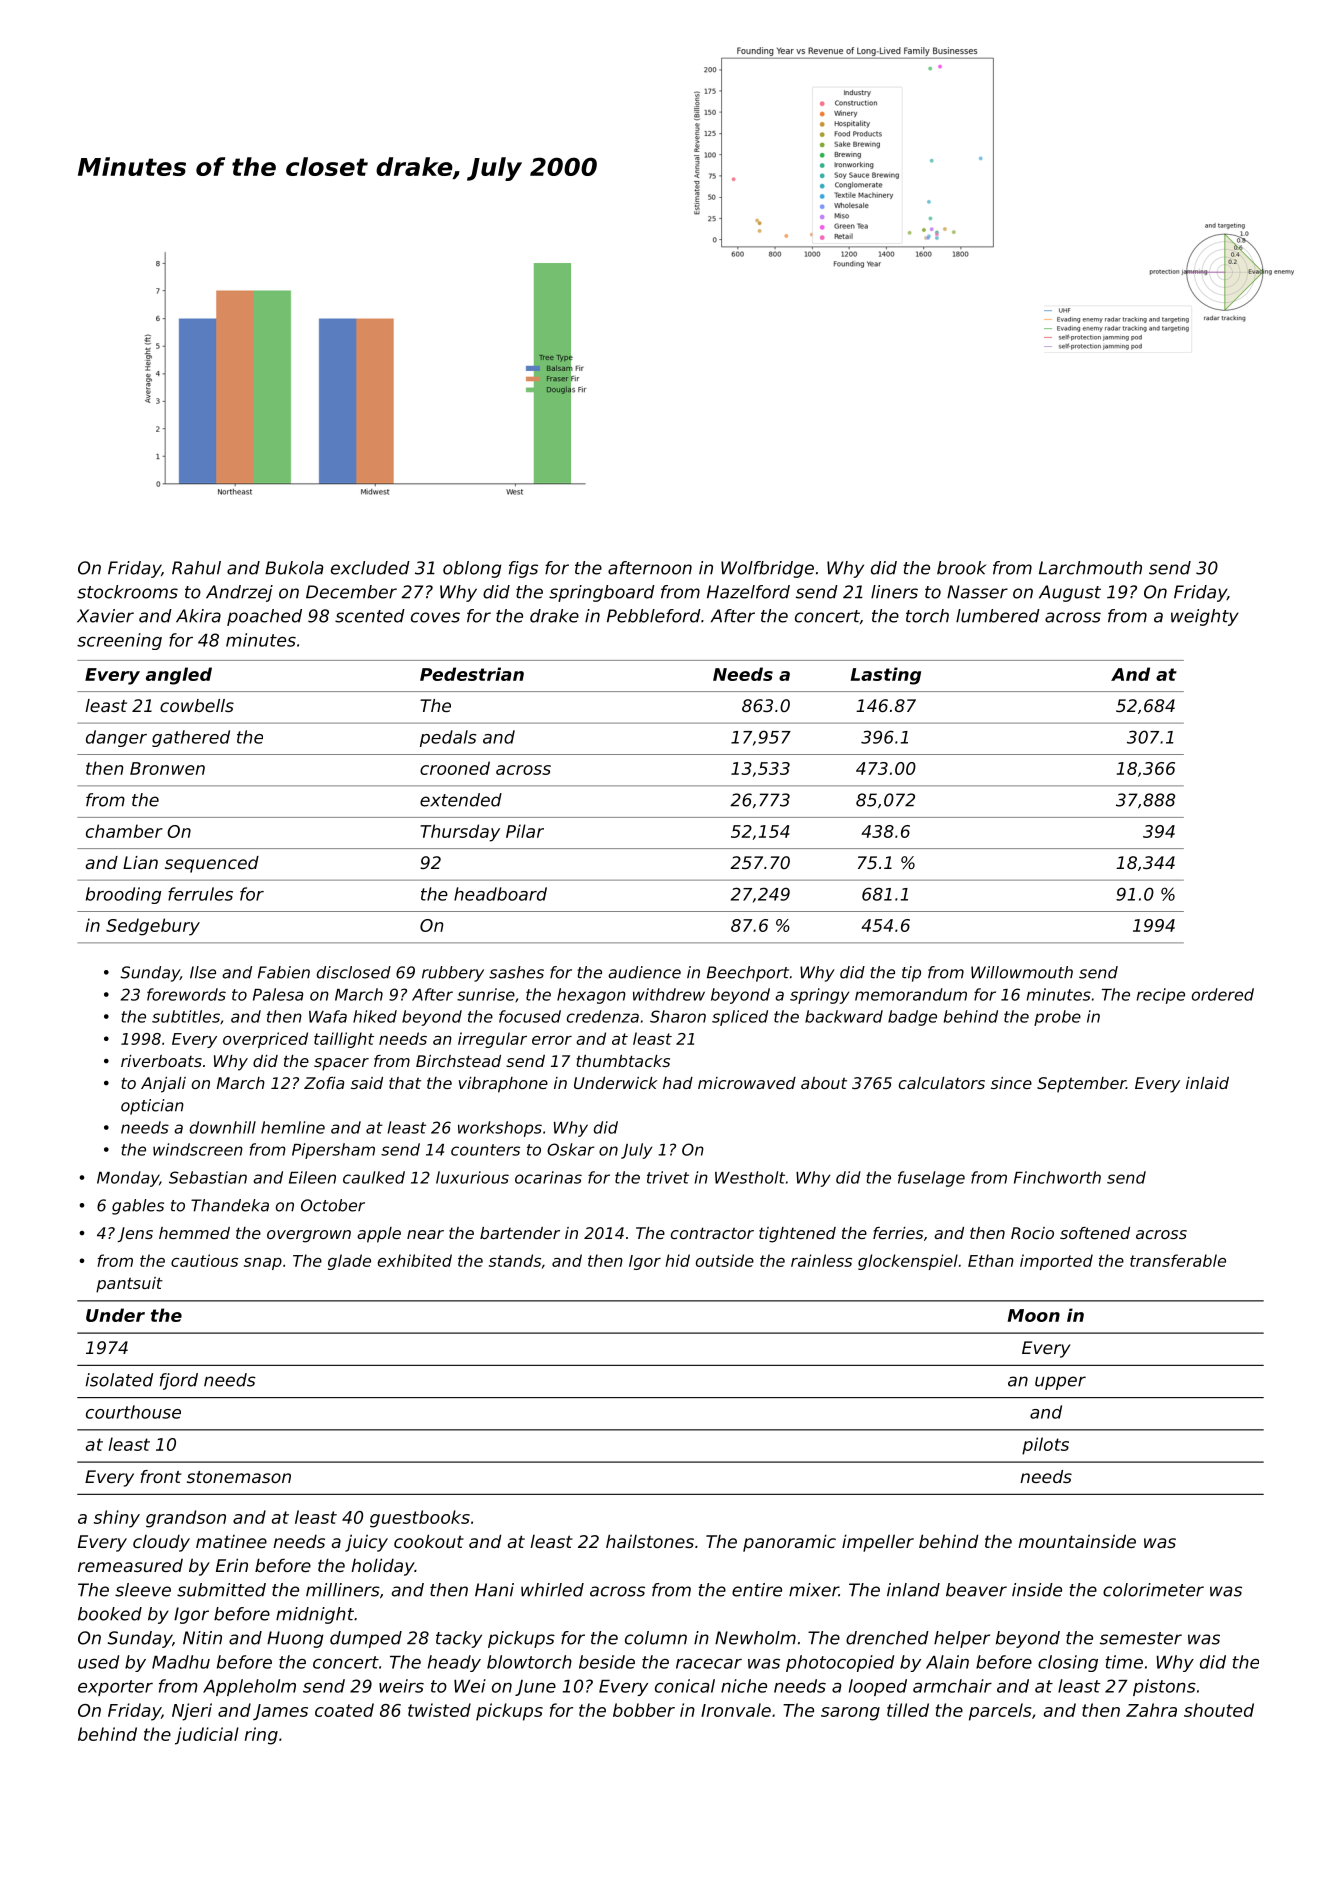 Image resolution: width=1341 pixels, height=1897 pixels. What do you see at coordinates (207, 1736) in the image?
I see `judicial` at bounding box center [207, 1736].
